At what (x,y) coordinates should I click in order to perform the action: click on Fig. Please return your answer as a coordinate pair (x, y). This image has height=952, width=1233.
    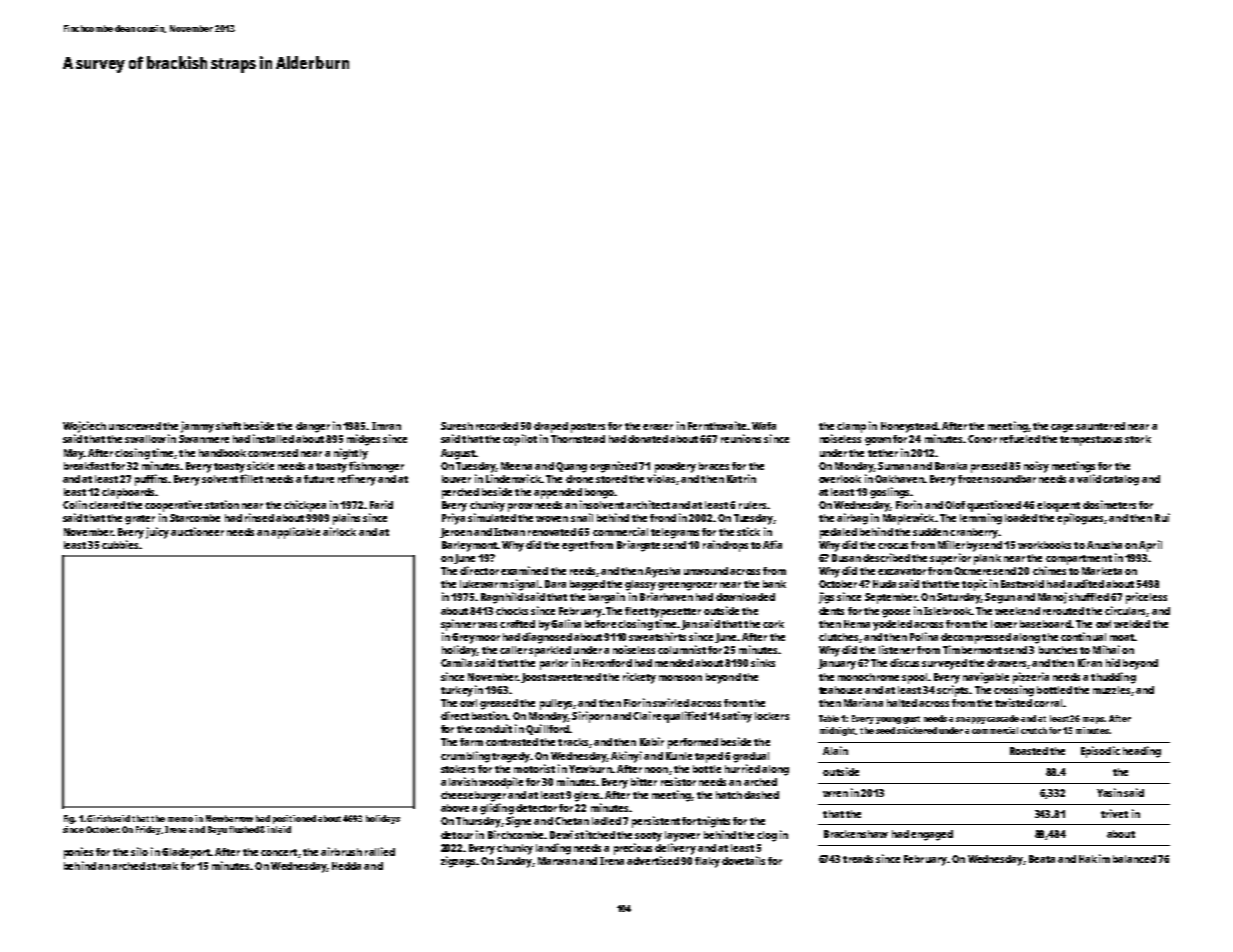
    Looking at the image, I should click on (69, 819).
